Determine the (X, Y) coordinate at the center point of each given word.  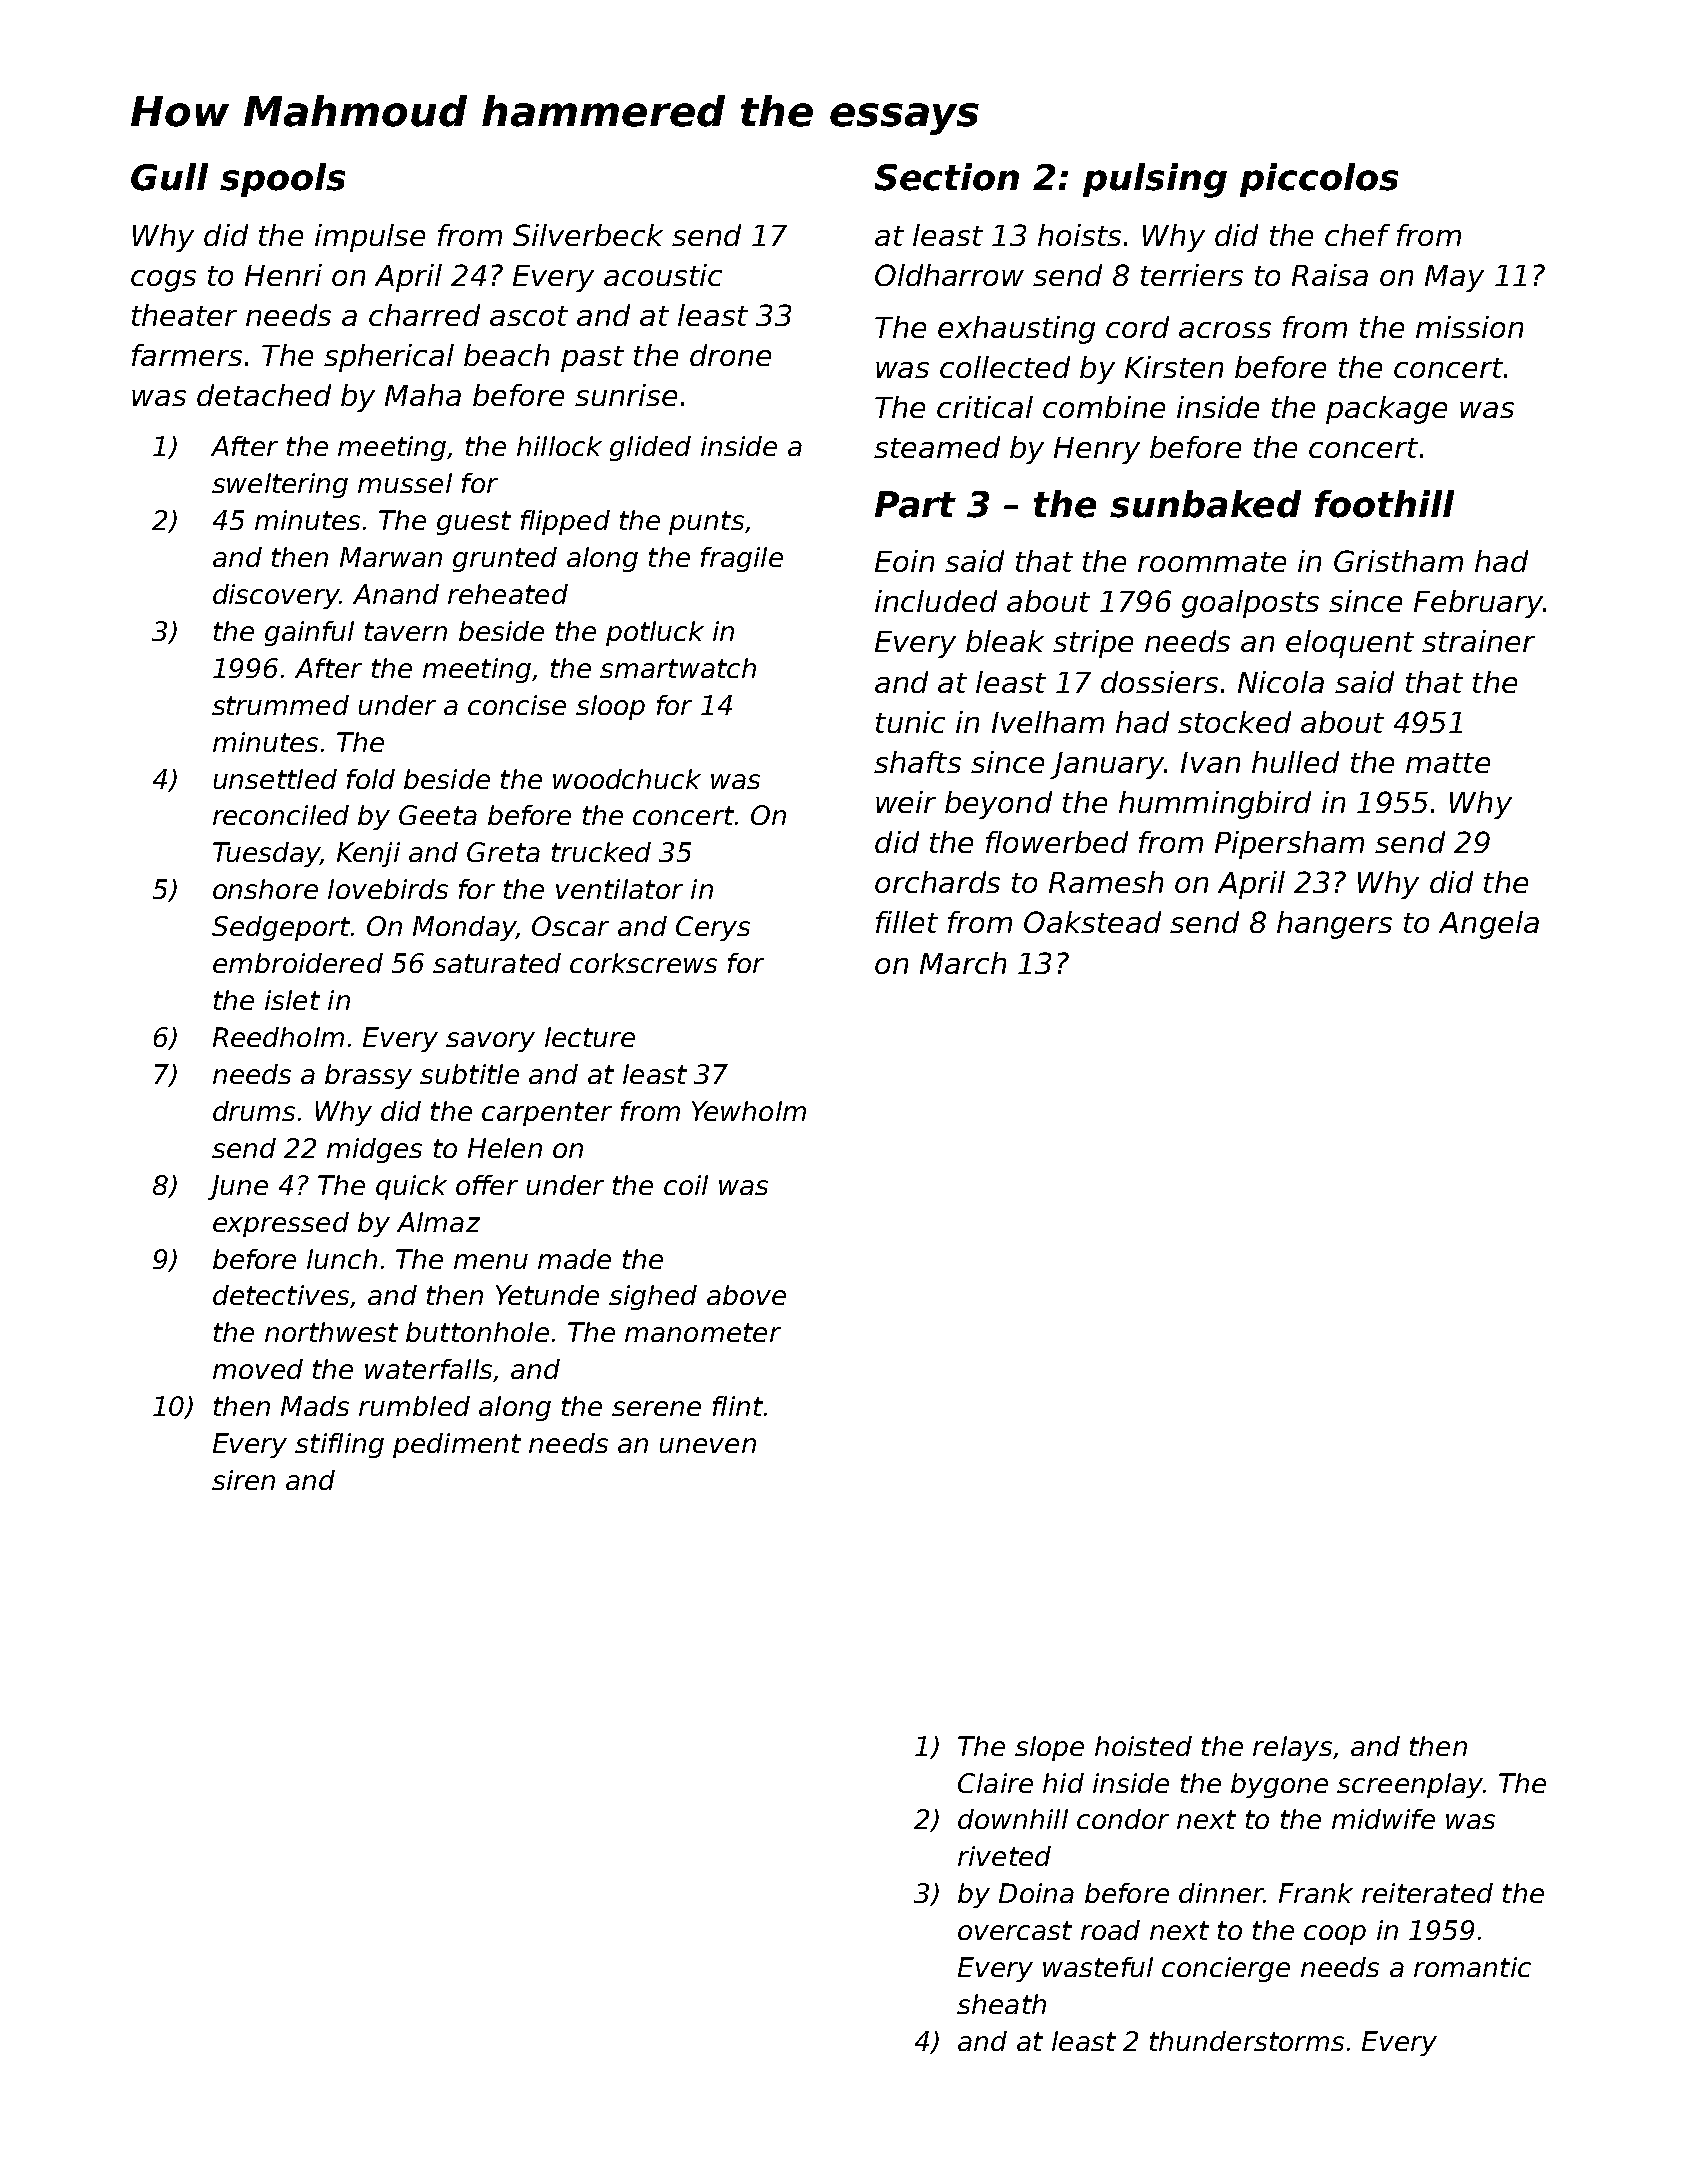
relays (1292, 1748)
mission (1469, 327)
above (746, 1295)
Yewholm (749, 1111)
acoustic (663, 275)
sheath (1001, 2004)
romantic (1472, 1967)
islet (292, 1000)
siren (243, 1480)
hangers (1334, 925)
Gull (169, 177)
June (238, 1187)
